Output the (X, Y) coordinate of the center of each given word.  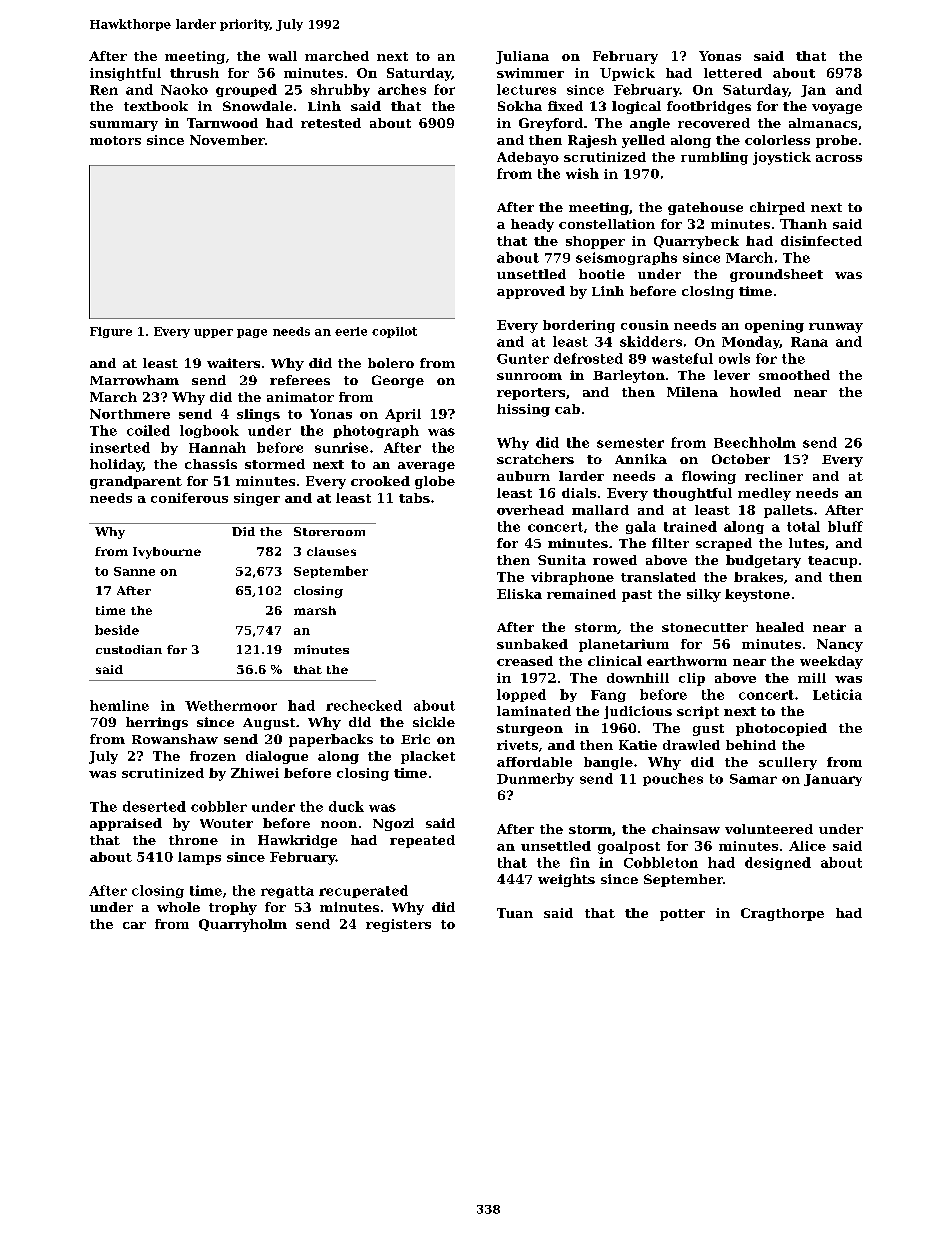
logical (636, 107)
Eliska (519, 594)
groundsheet (776, 275)
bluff (845, 526)
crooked (380, 481)
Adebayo (528, 158)
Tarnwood (222, 123)
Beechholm (755, 442)
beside (117, 630)
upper (213, 333)
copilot (394, 332)
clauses (331, 551)
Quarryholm (243, 925)
